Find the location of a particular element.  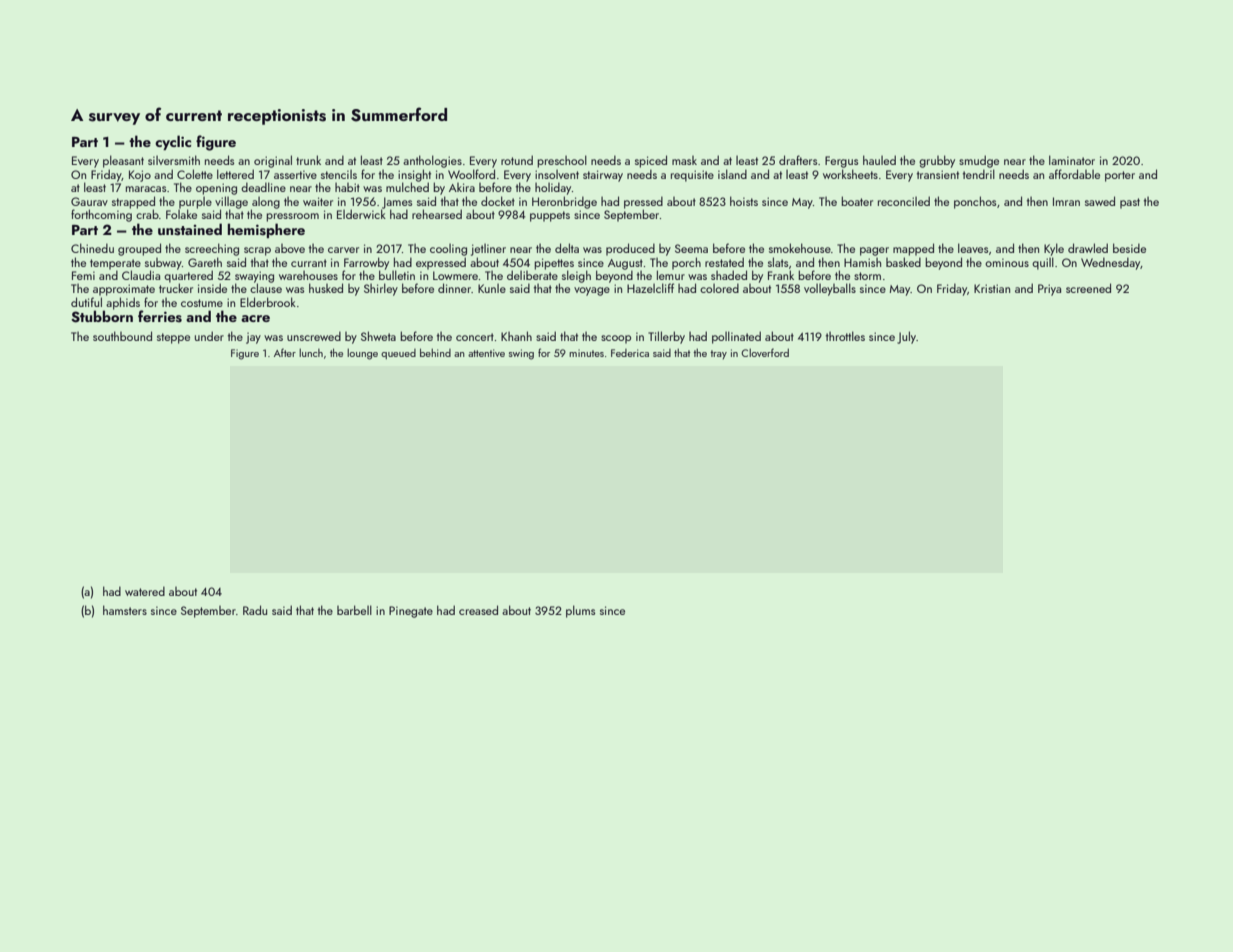

quill is located at coordinates (1043, 263).
